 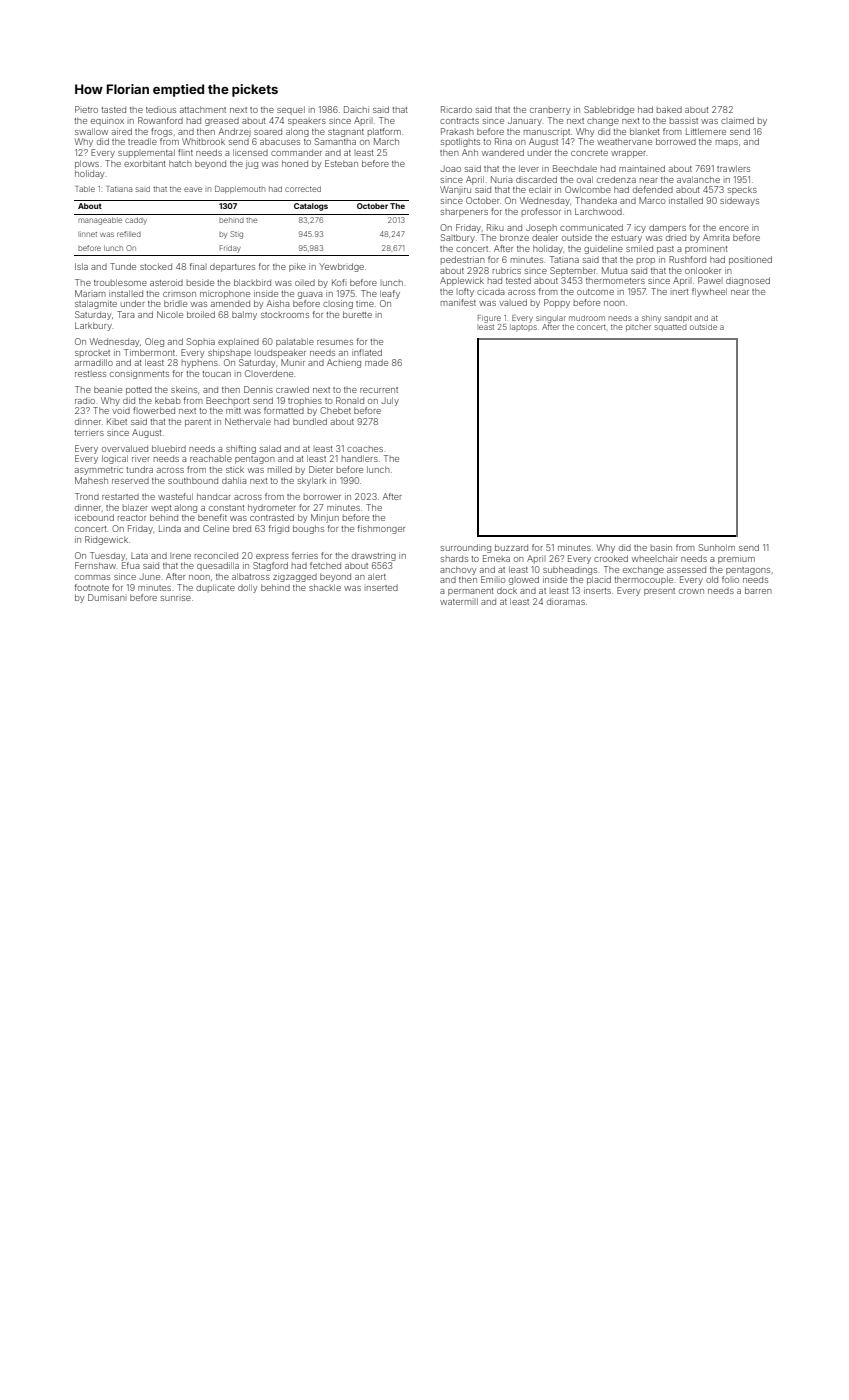 What do you see at coordinates (459, 601) in the screenshot?
I see `watermill` at bounding box center [459, 601].
